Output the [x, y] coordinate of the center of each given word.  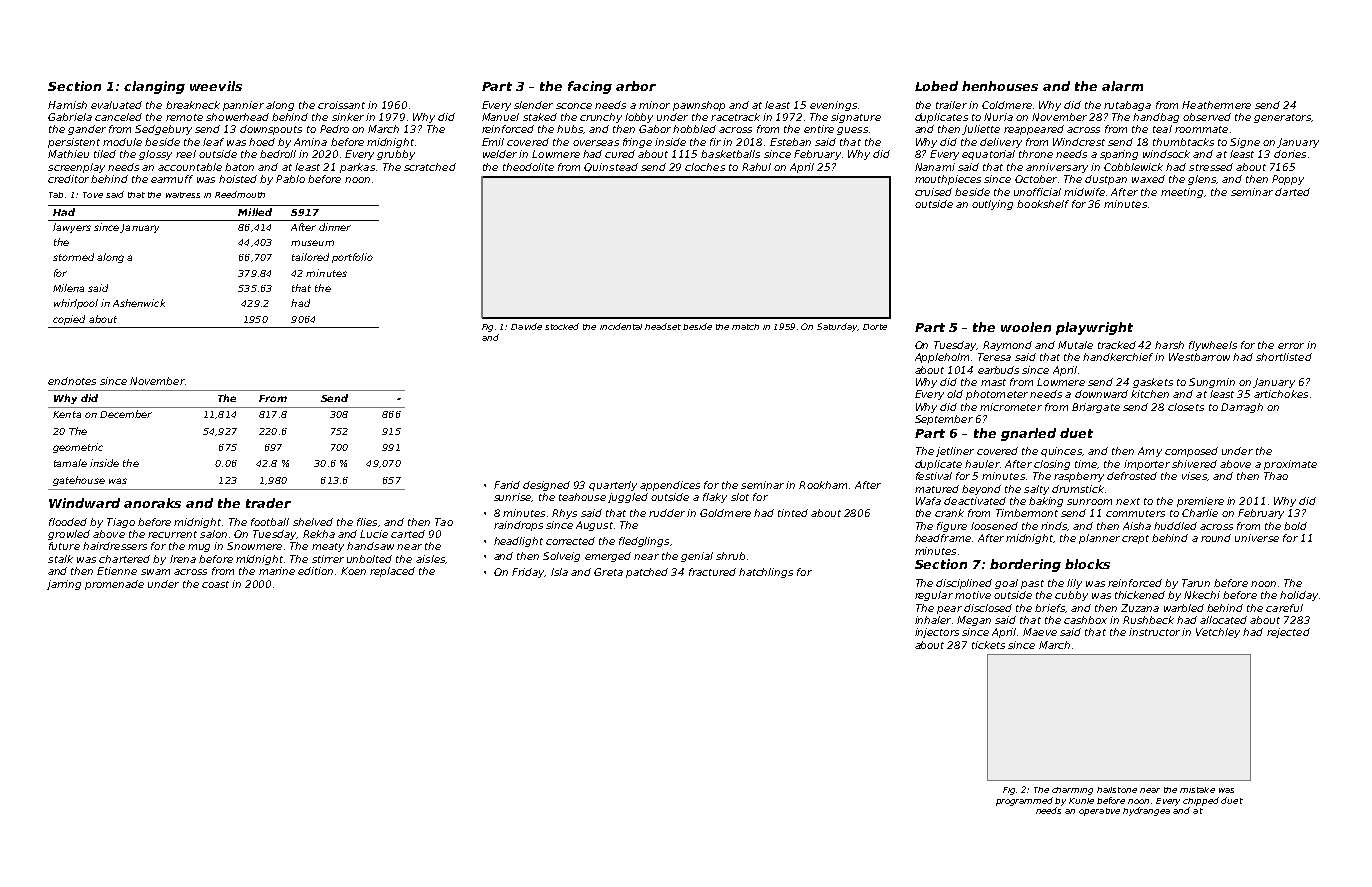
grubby [396, 155]
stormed [73, 257]
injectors [937, 633]
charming [1072, 791]
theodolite [528, 167]
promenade [114, 585]
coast [215, 584]
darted [1292, 192]
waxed [1148, 179]
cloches [705, 167]
